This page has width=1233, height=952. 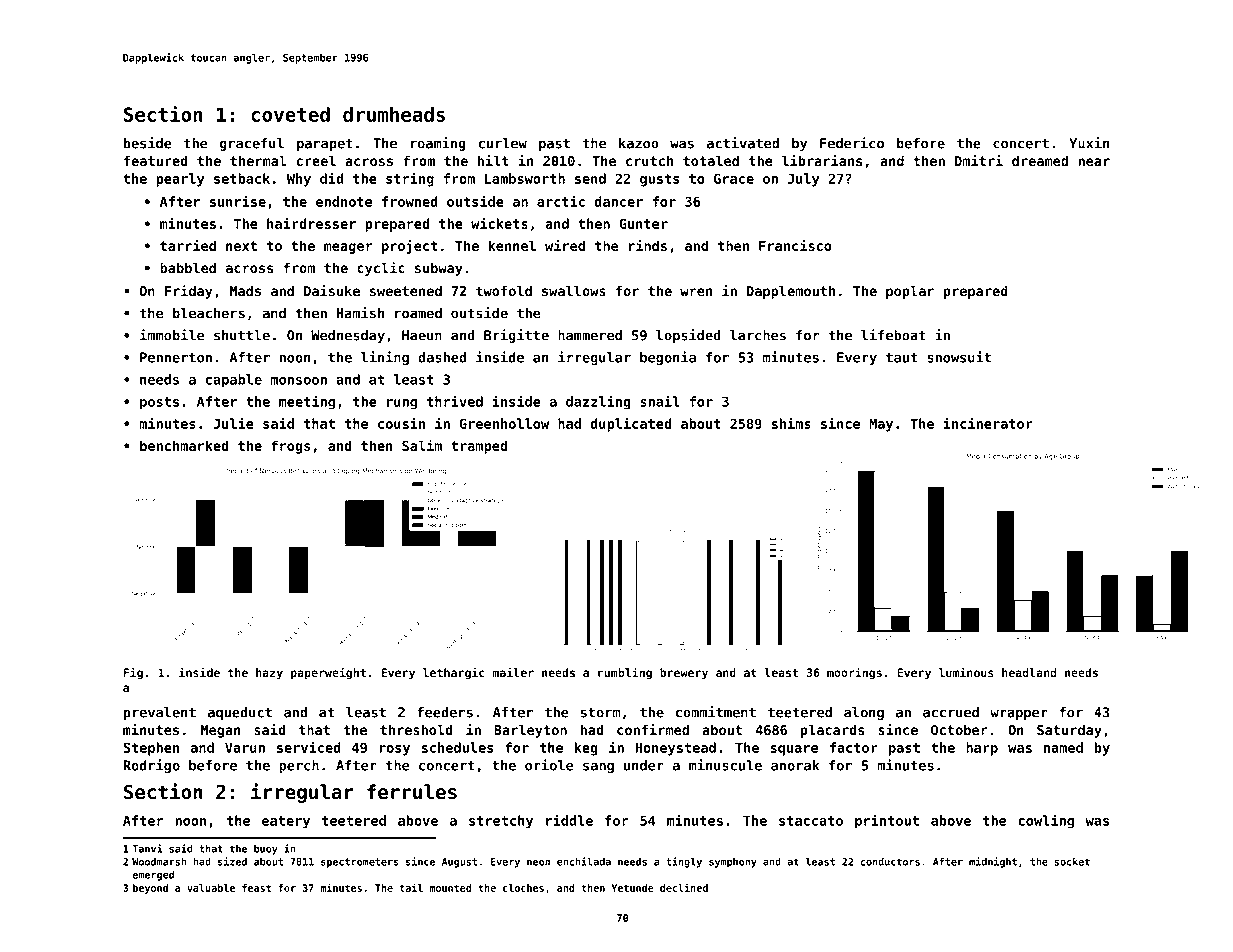 I want to click on paperweight, so click(x=328, y=673).
